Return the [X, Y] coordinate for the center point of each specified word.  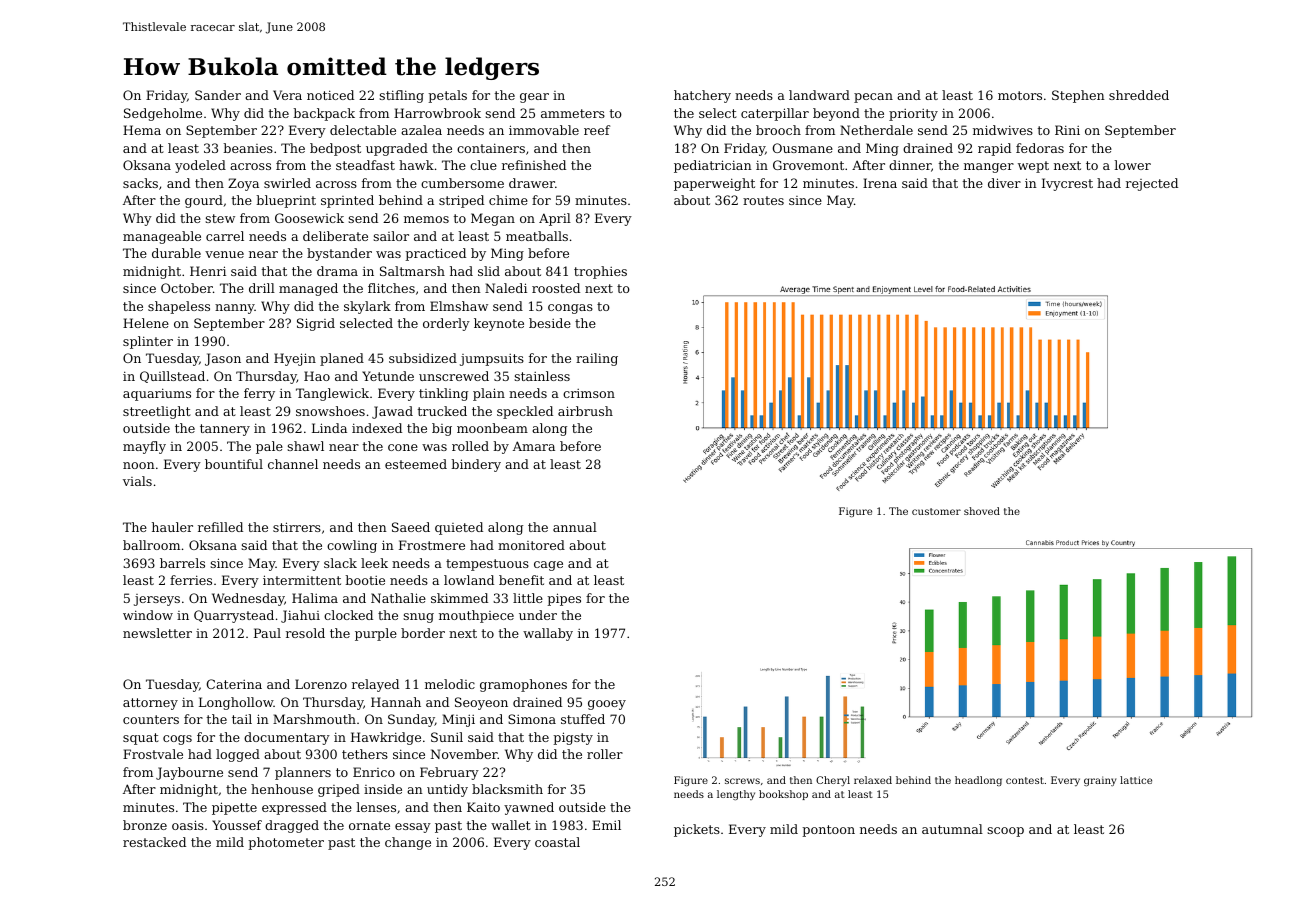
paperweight [714, 184]
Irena [880, 183]
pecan [873, 98]
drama [337, 271]
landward [819, 95]
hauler [172, 527]
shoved [982, 511]
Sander [218, 95]
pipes [564, 599]
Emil [606, 825]
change [408, 843]
